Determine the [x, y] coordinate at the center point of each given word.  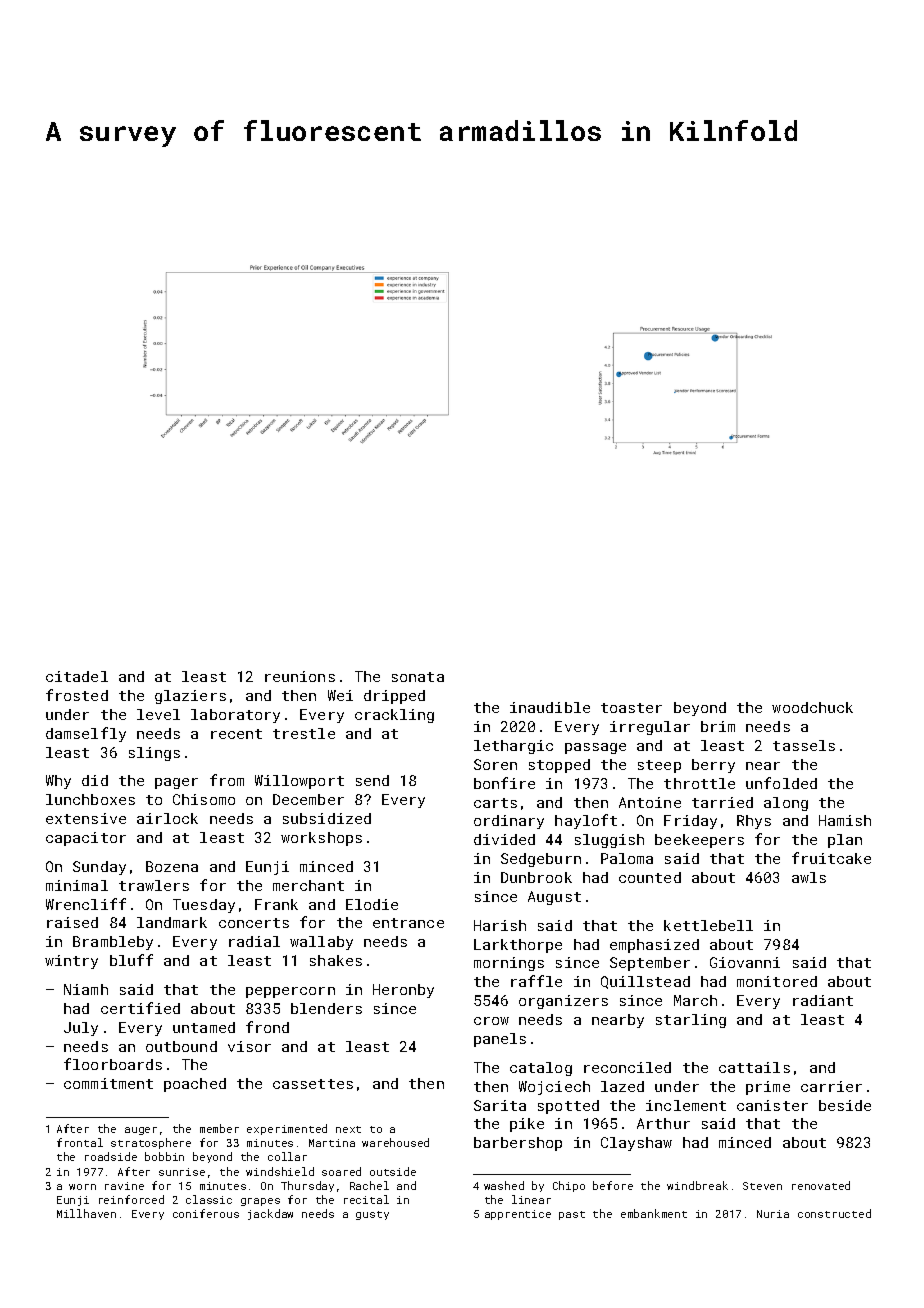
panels [500, 1040]
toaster [631, 708]
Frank [276, 904]
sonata [418, 677]
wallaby [321, 943]
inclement [686, 1105]
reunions [300, 676]
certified [140, 1008]
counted [650, 877]
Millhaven [86, 1213]
